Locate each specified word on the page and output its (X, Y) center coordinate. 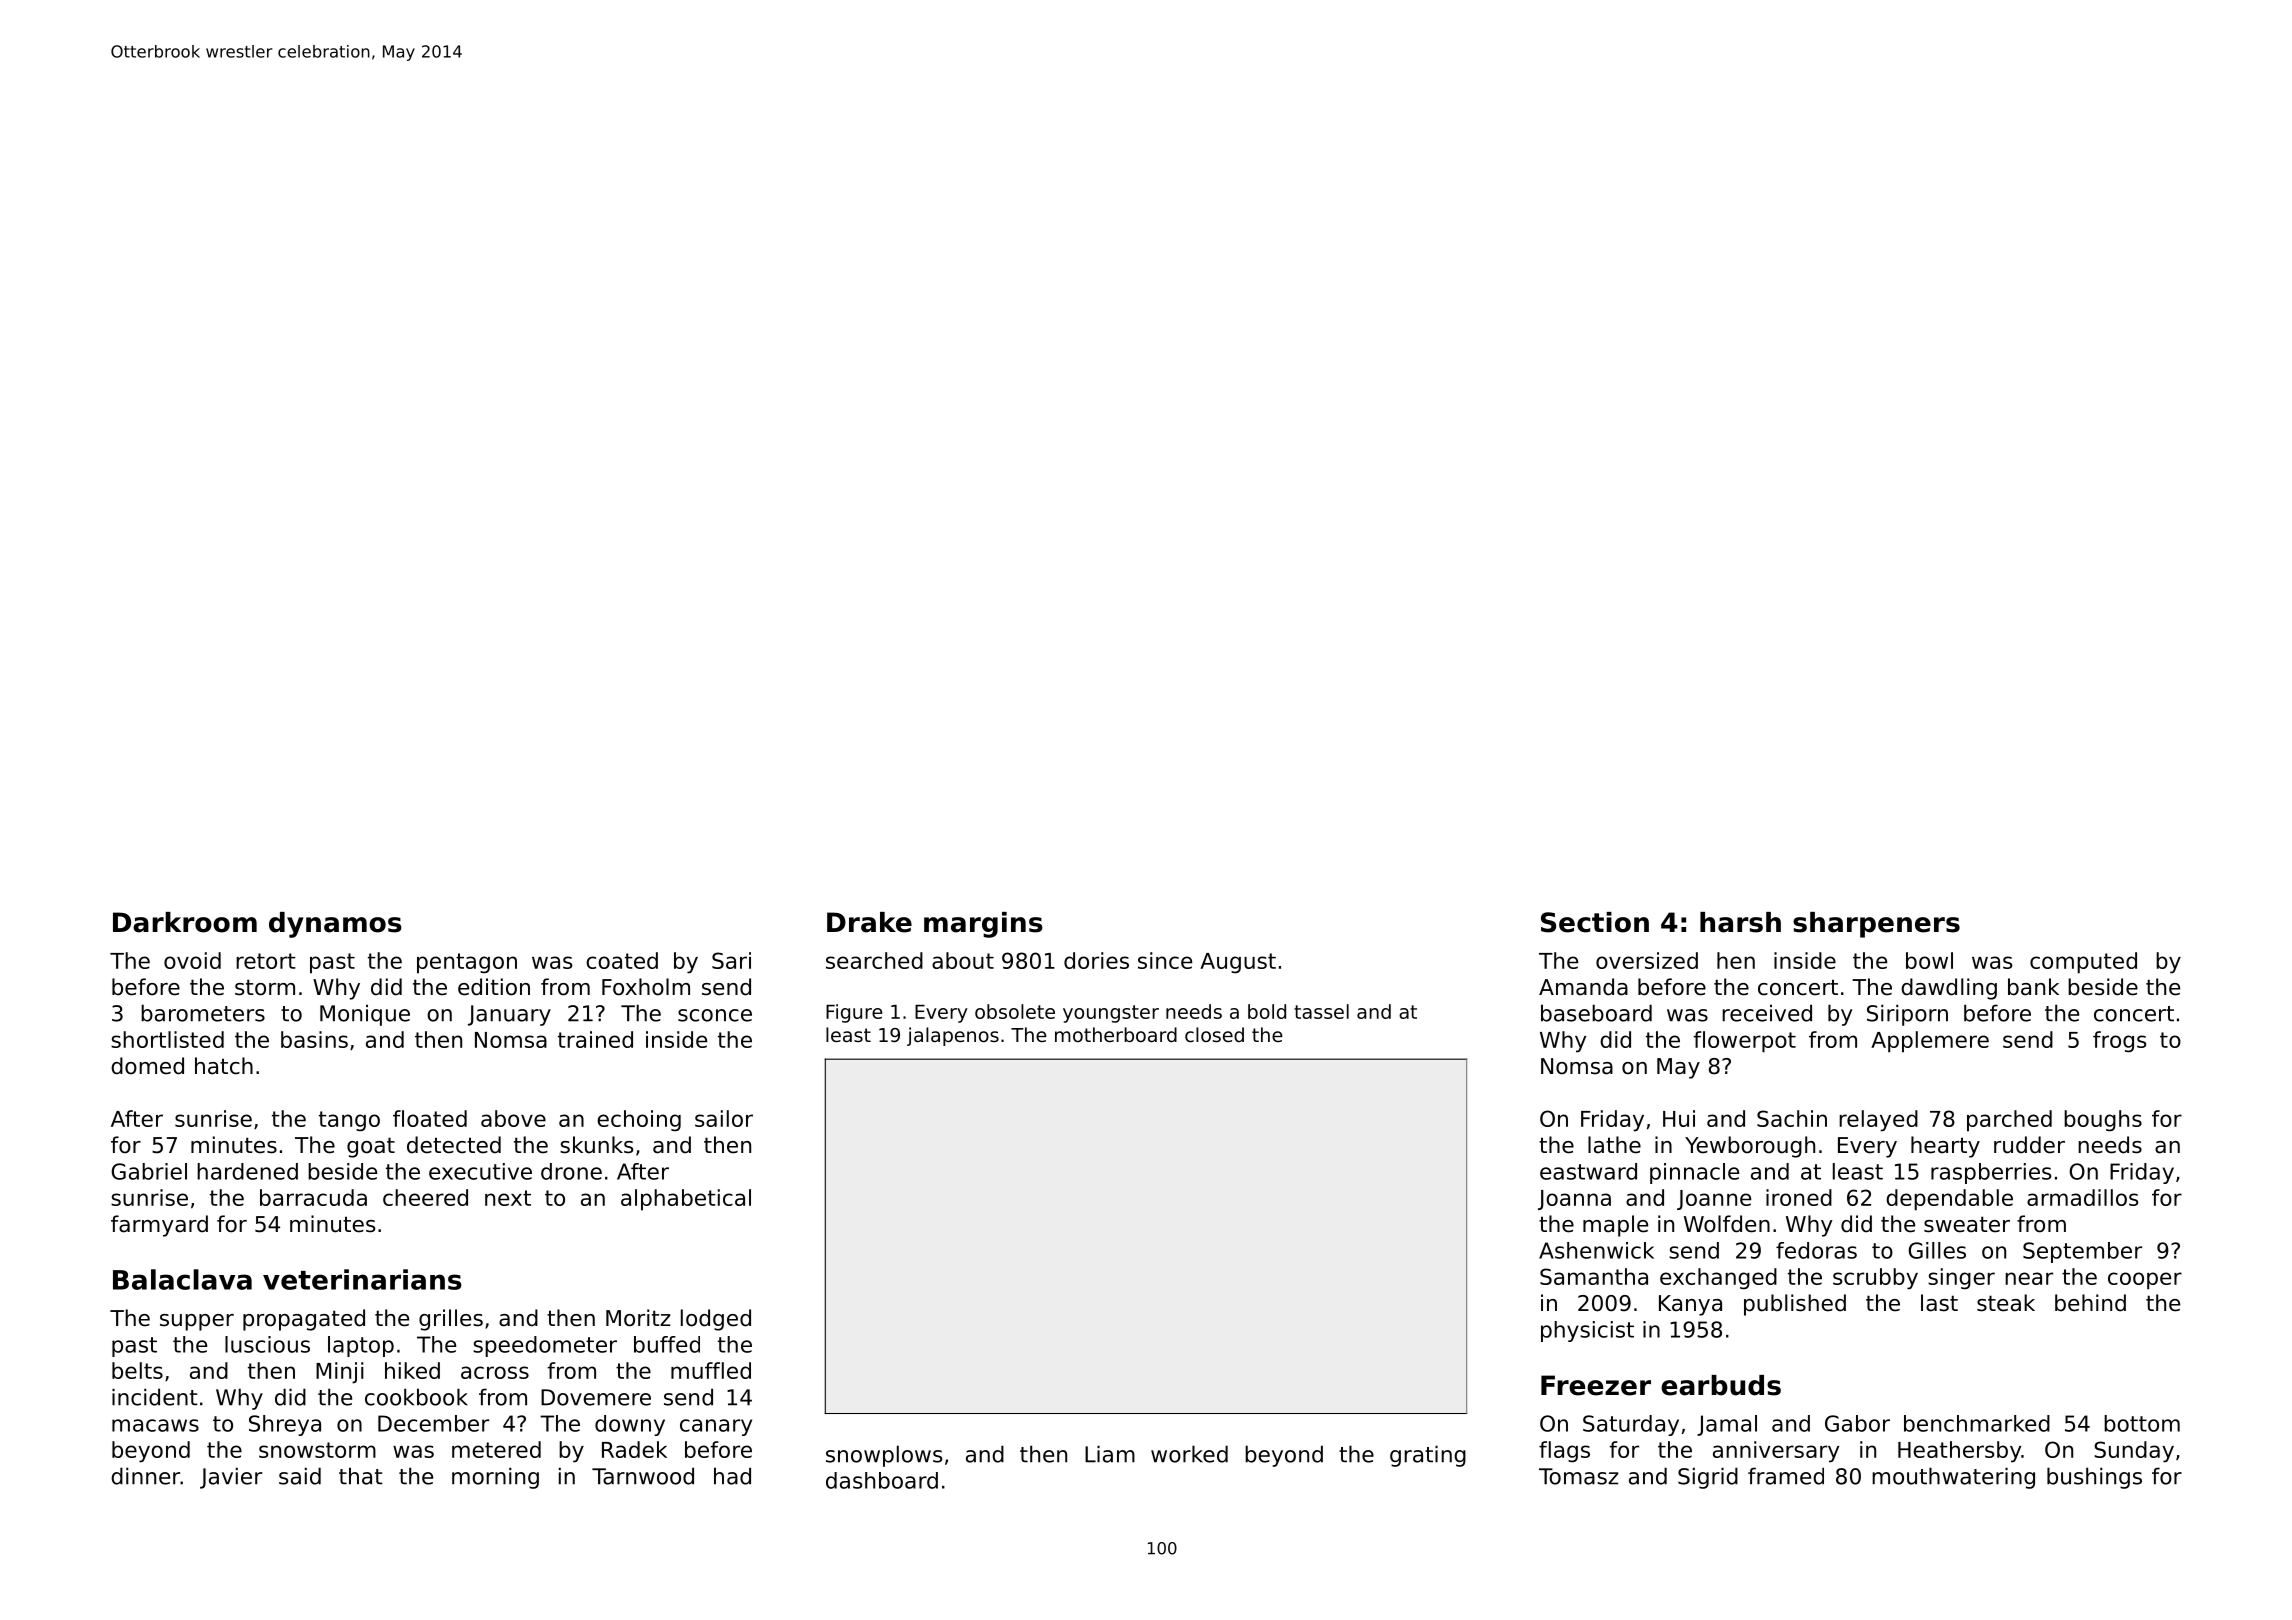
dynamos (335, 925)
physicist (1587, 1331)
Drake (869, 922)
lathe (1614, 1145)
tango (349, 1121)
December (433, 1423)
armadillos (2082, 1197)
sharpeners (1876, 925)
